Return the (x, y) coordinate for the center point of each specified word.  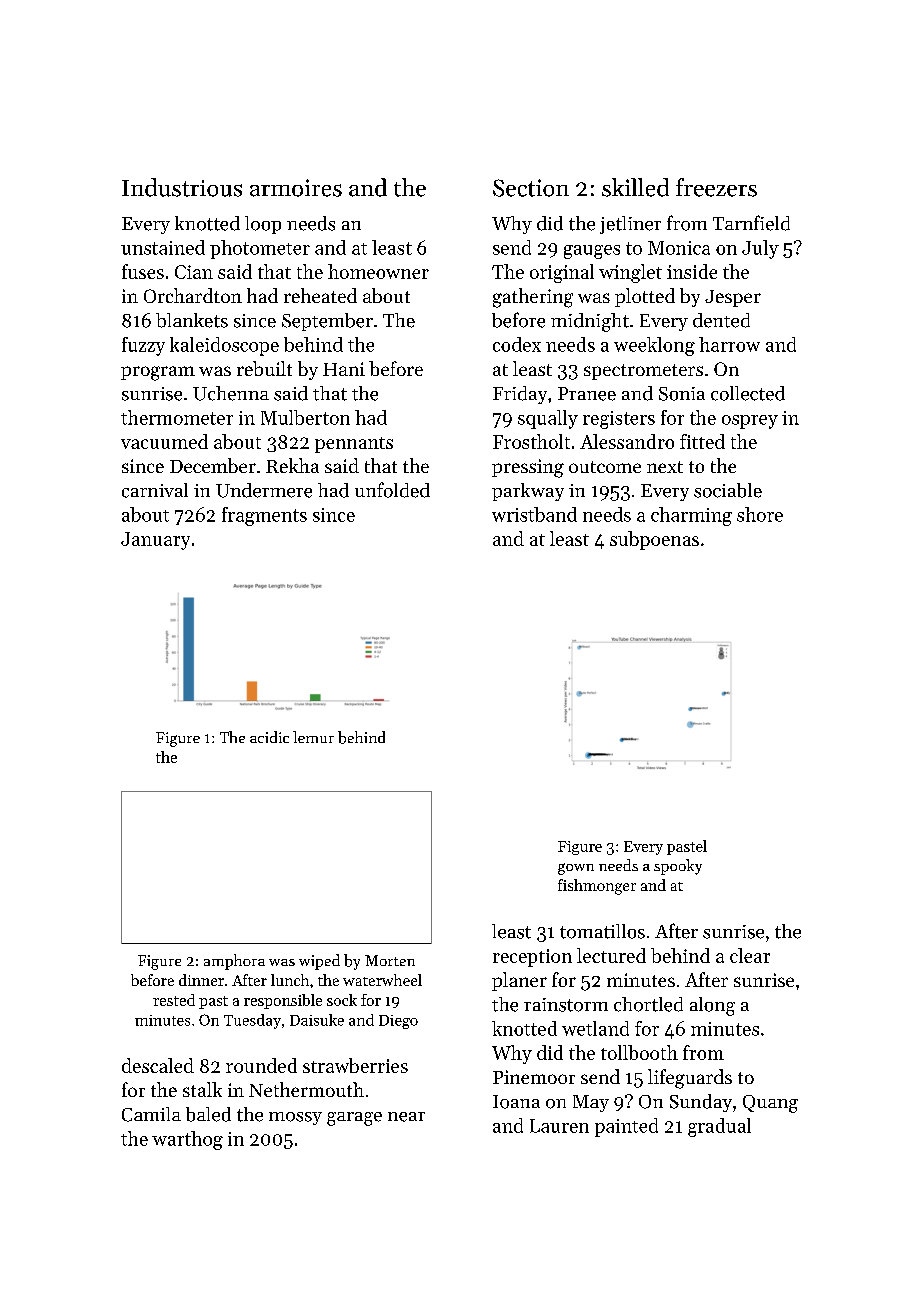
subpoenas (654, 540)
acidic (269, 737)
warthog (187, 1140)
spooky (678, 867)
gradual (719, 1127)
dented (721, 320)
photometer (260, 249)
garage (354, 1119)
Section (531, 188)
